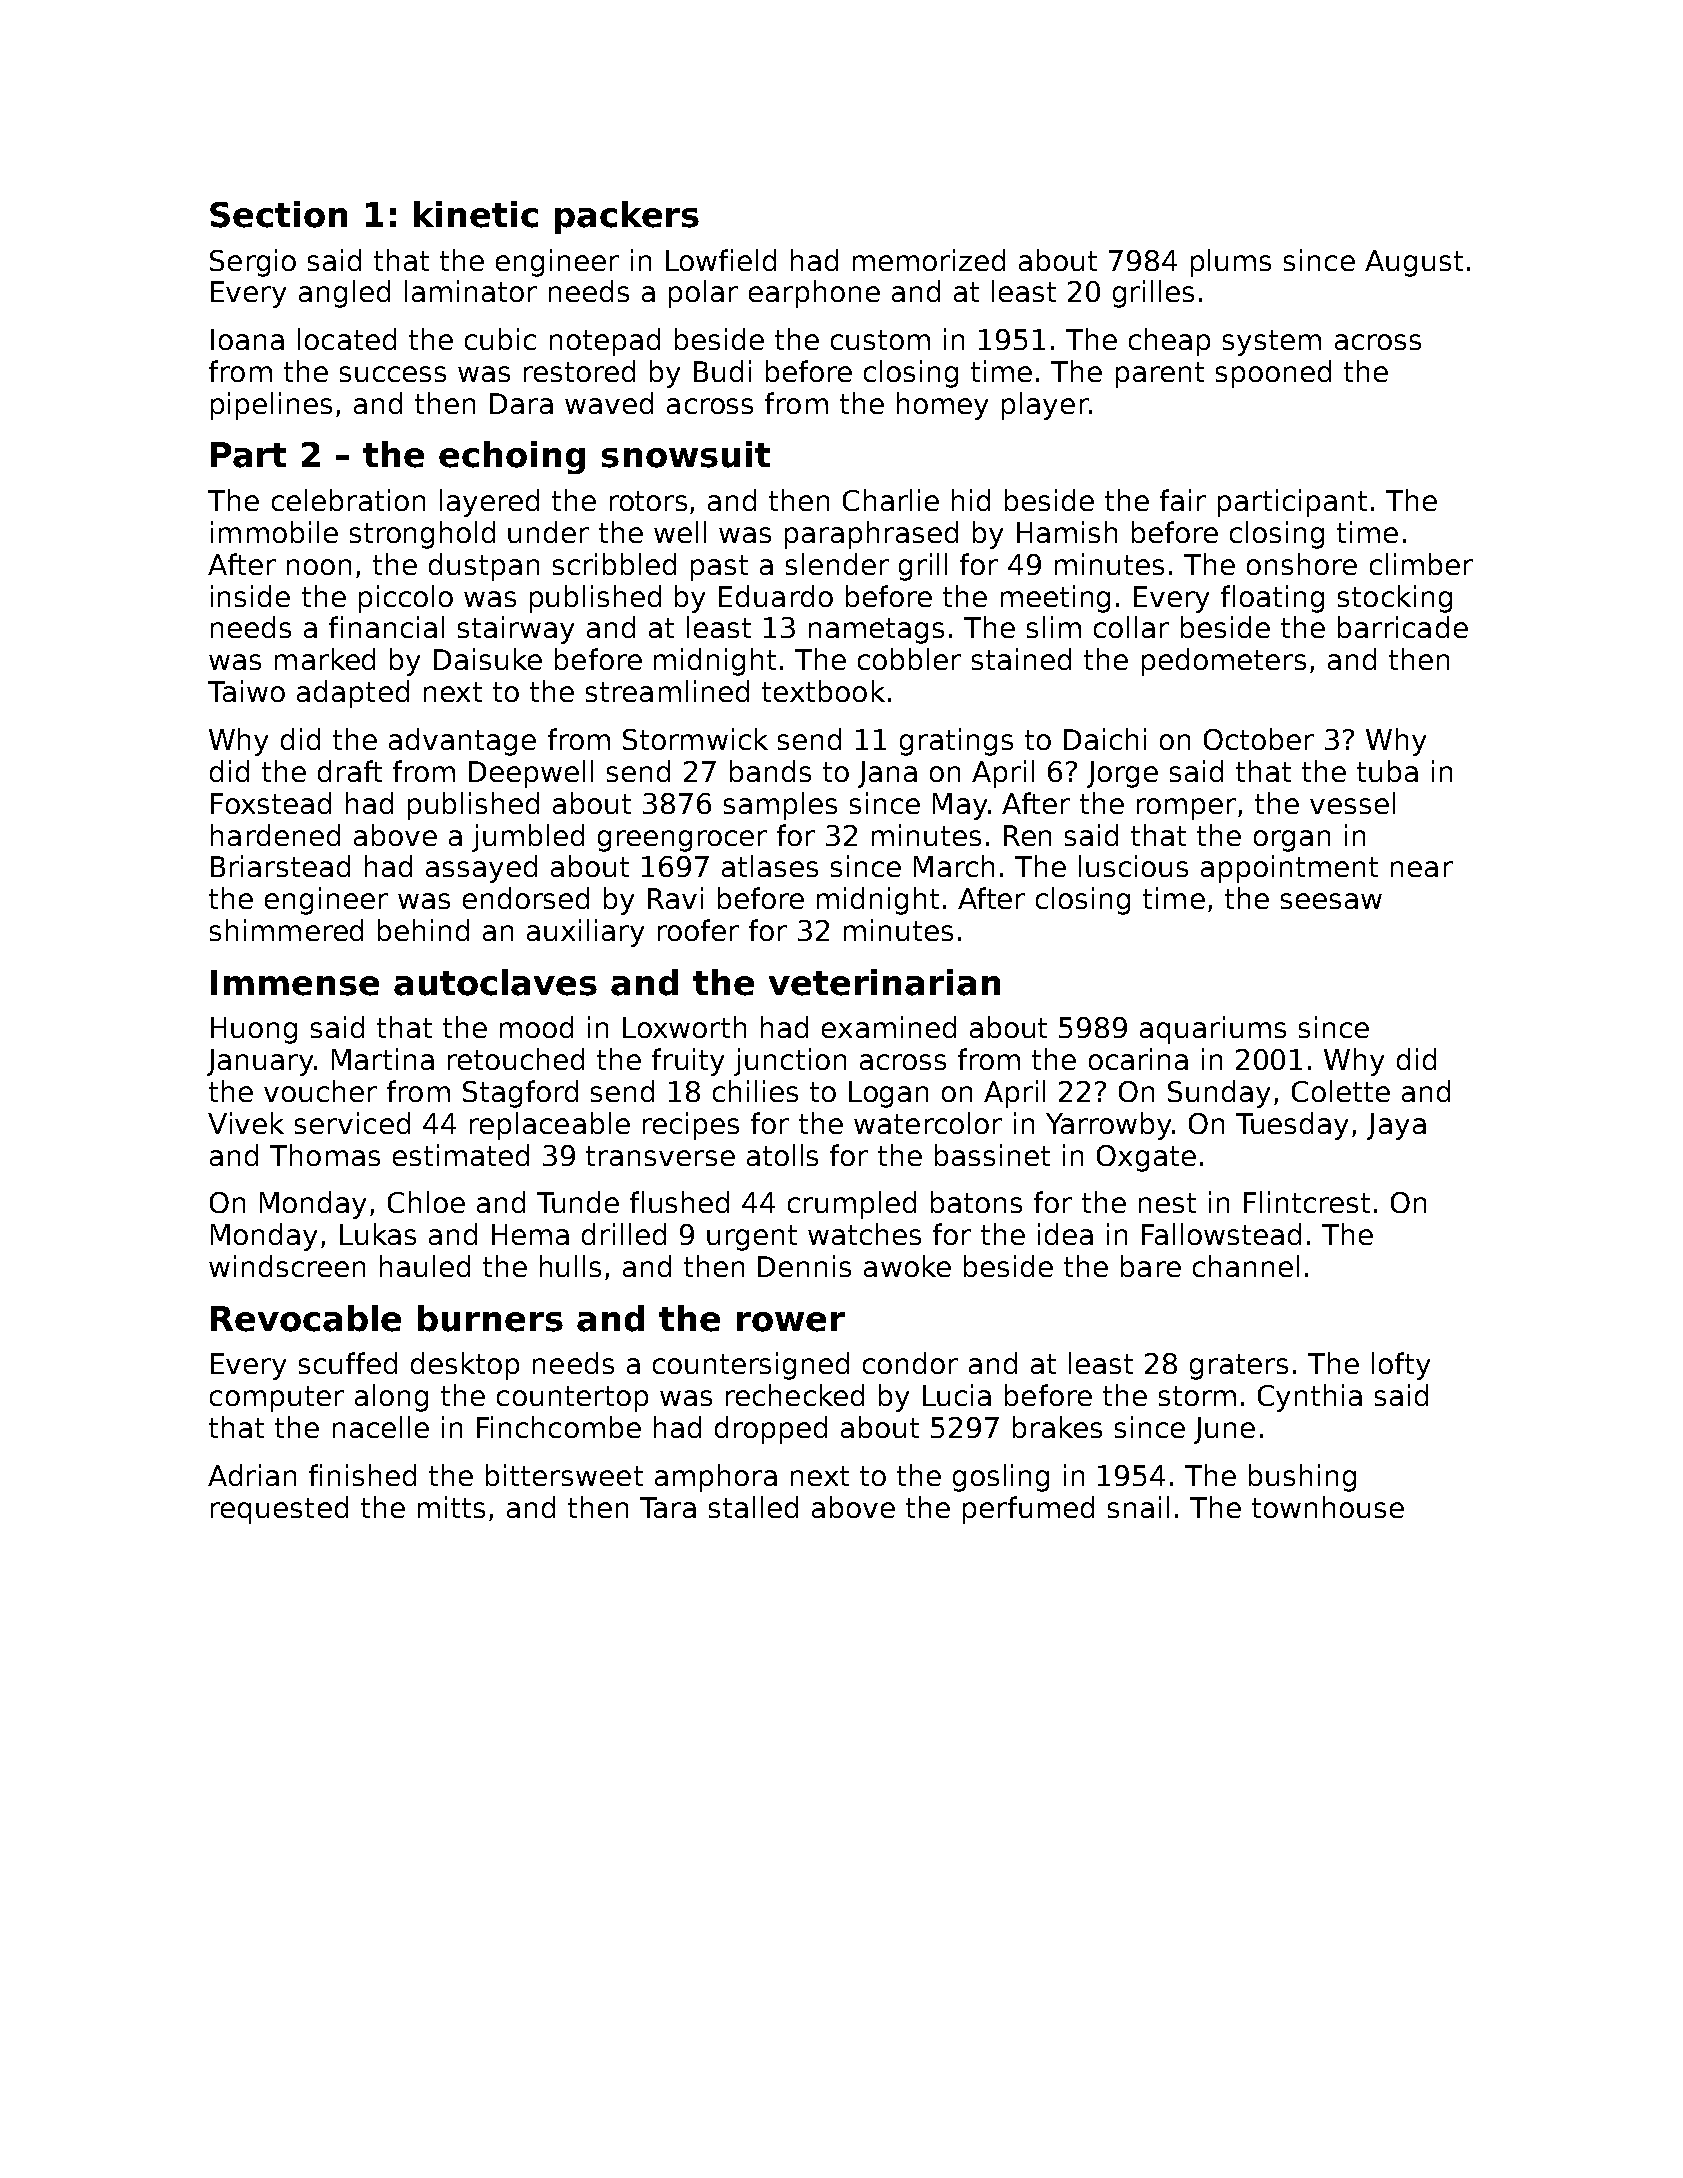 This screenshot has height=2178, width=1683. Describe the element at coordinates (1160, 375) in the screenshot. I see `parent` at that location.
